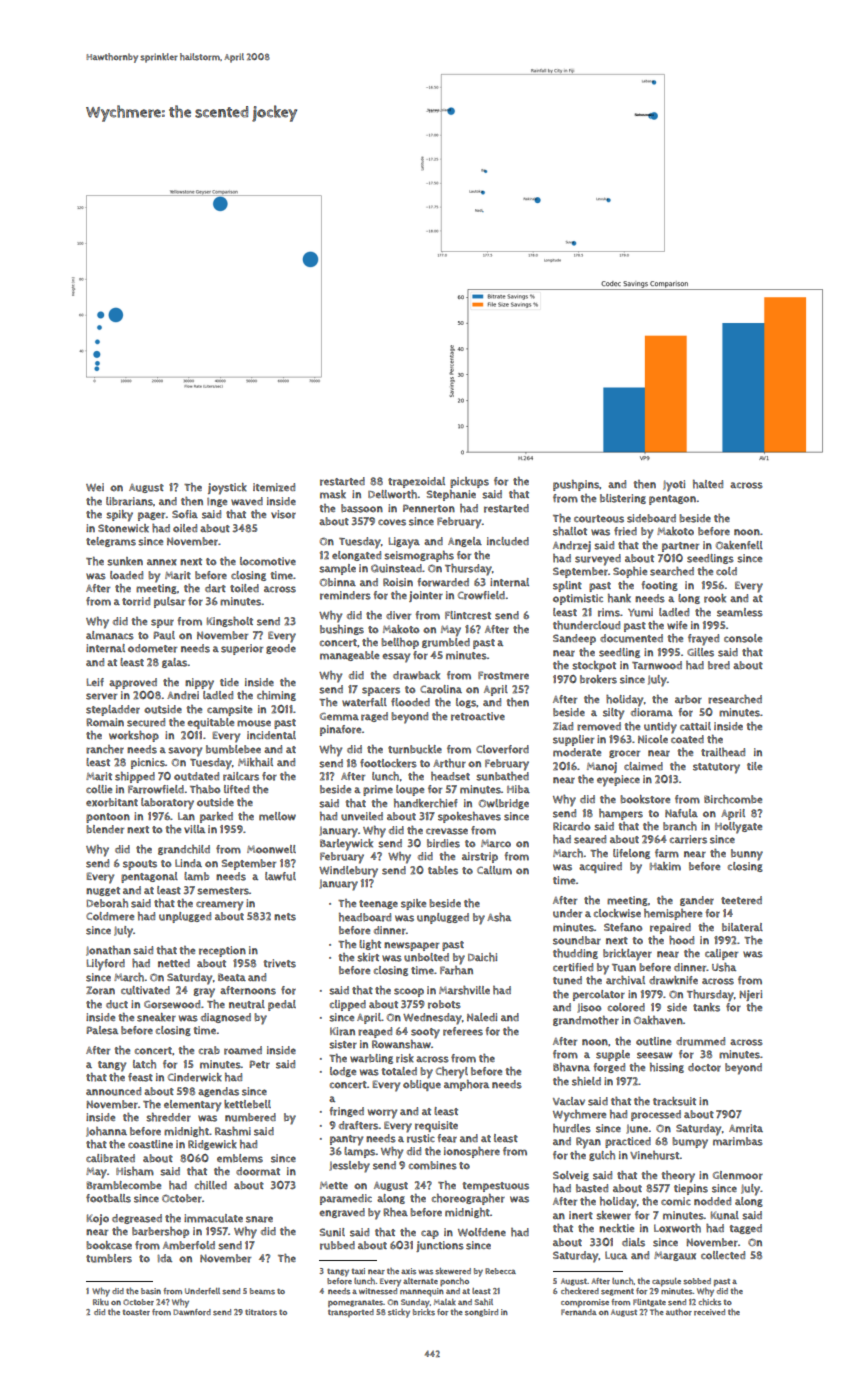 The height and width of the screenshot is (1400, 849). What do you see at coordinates (222, 951) in the screenshot?
I see `reception` at bounding box center [222, 951].
